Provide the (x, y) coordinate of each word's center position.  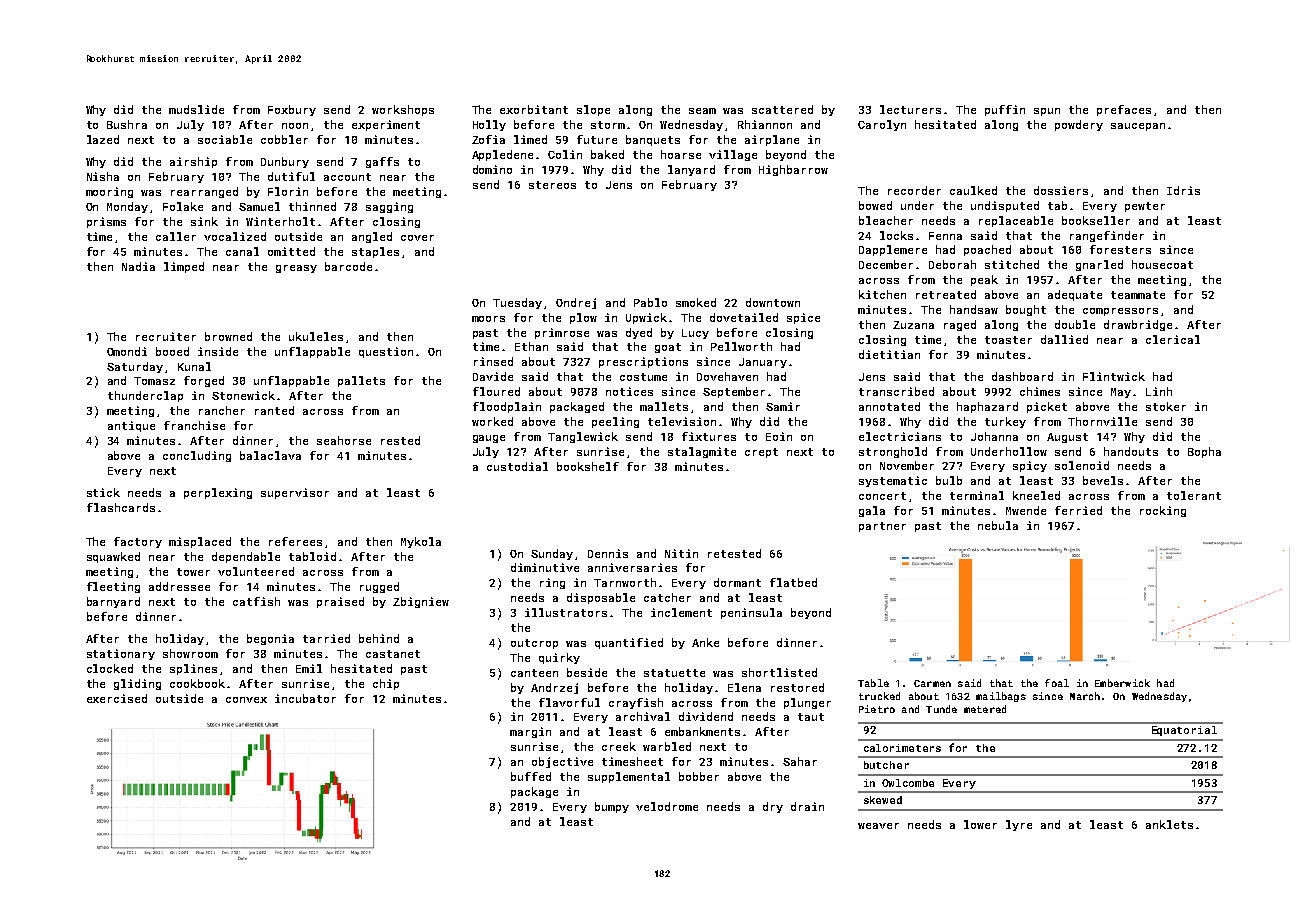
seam (702, 111)
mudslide (196, 109)
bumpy (612, 807)
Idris (1183, 190)
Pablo (650, 302)
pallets (361, 381)
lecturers (910, 109)
